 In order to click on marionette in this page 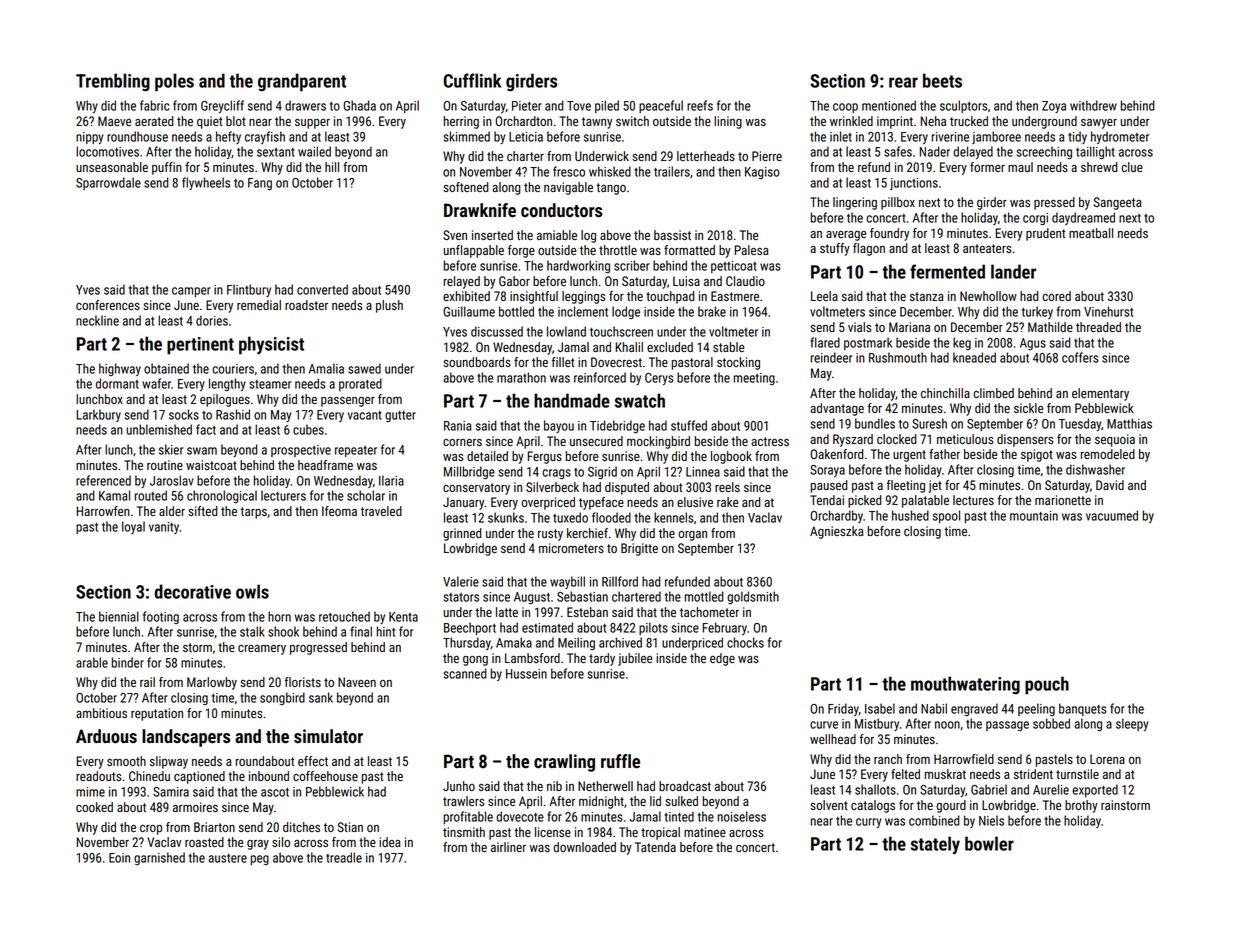, I will do `click(1063, 500)`.
